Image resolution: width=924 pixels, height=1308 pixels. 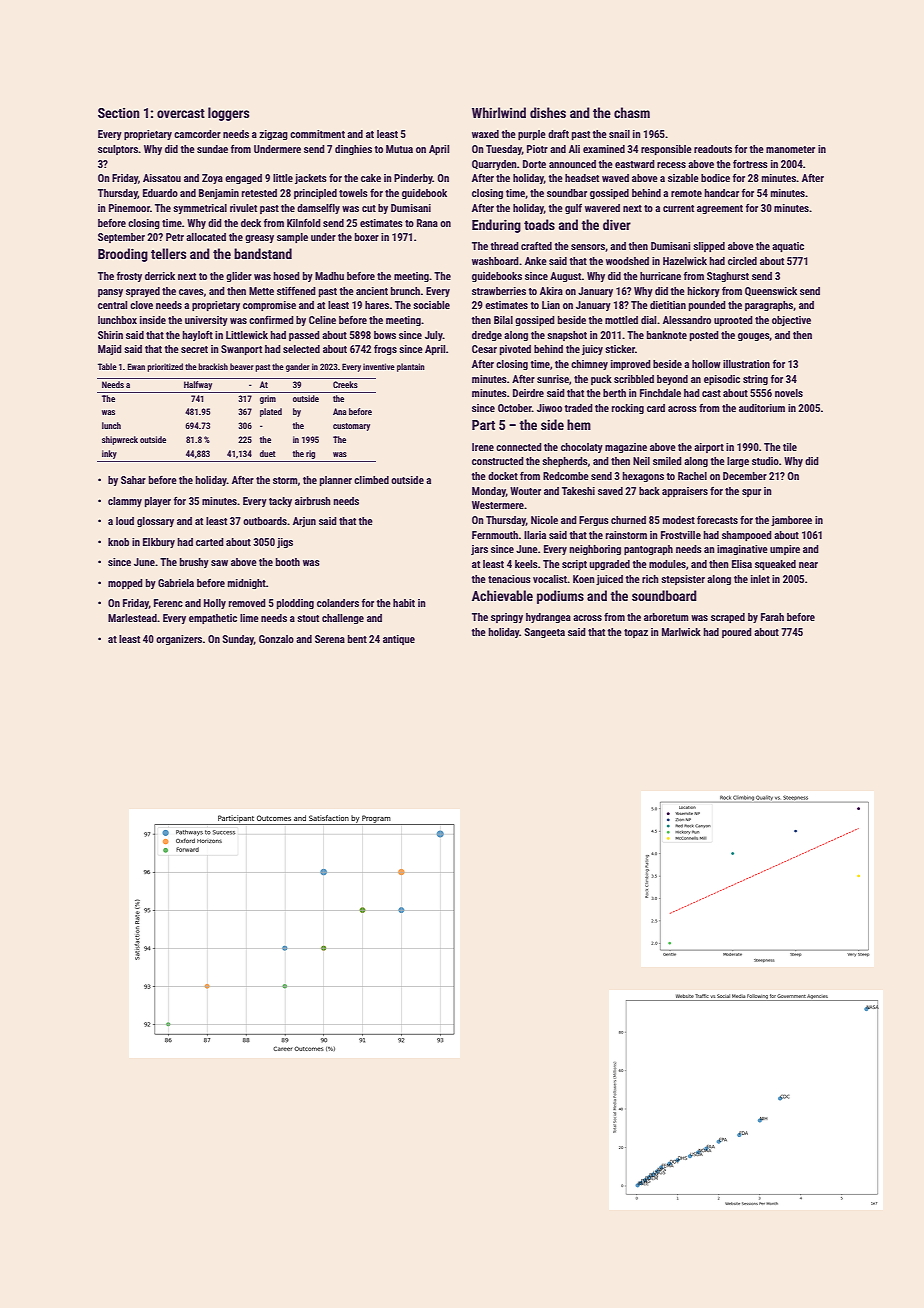 I want to click on Whirlwind, so click(x=499, y=112).
